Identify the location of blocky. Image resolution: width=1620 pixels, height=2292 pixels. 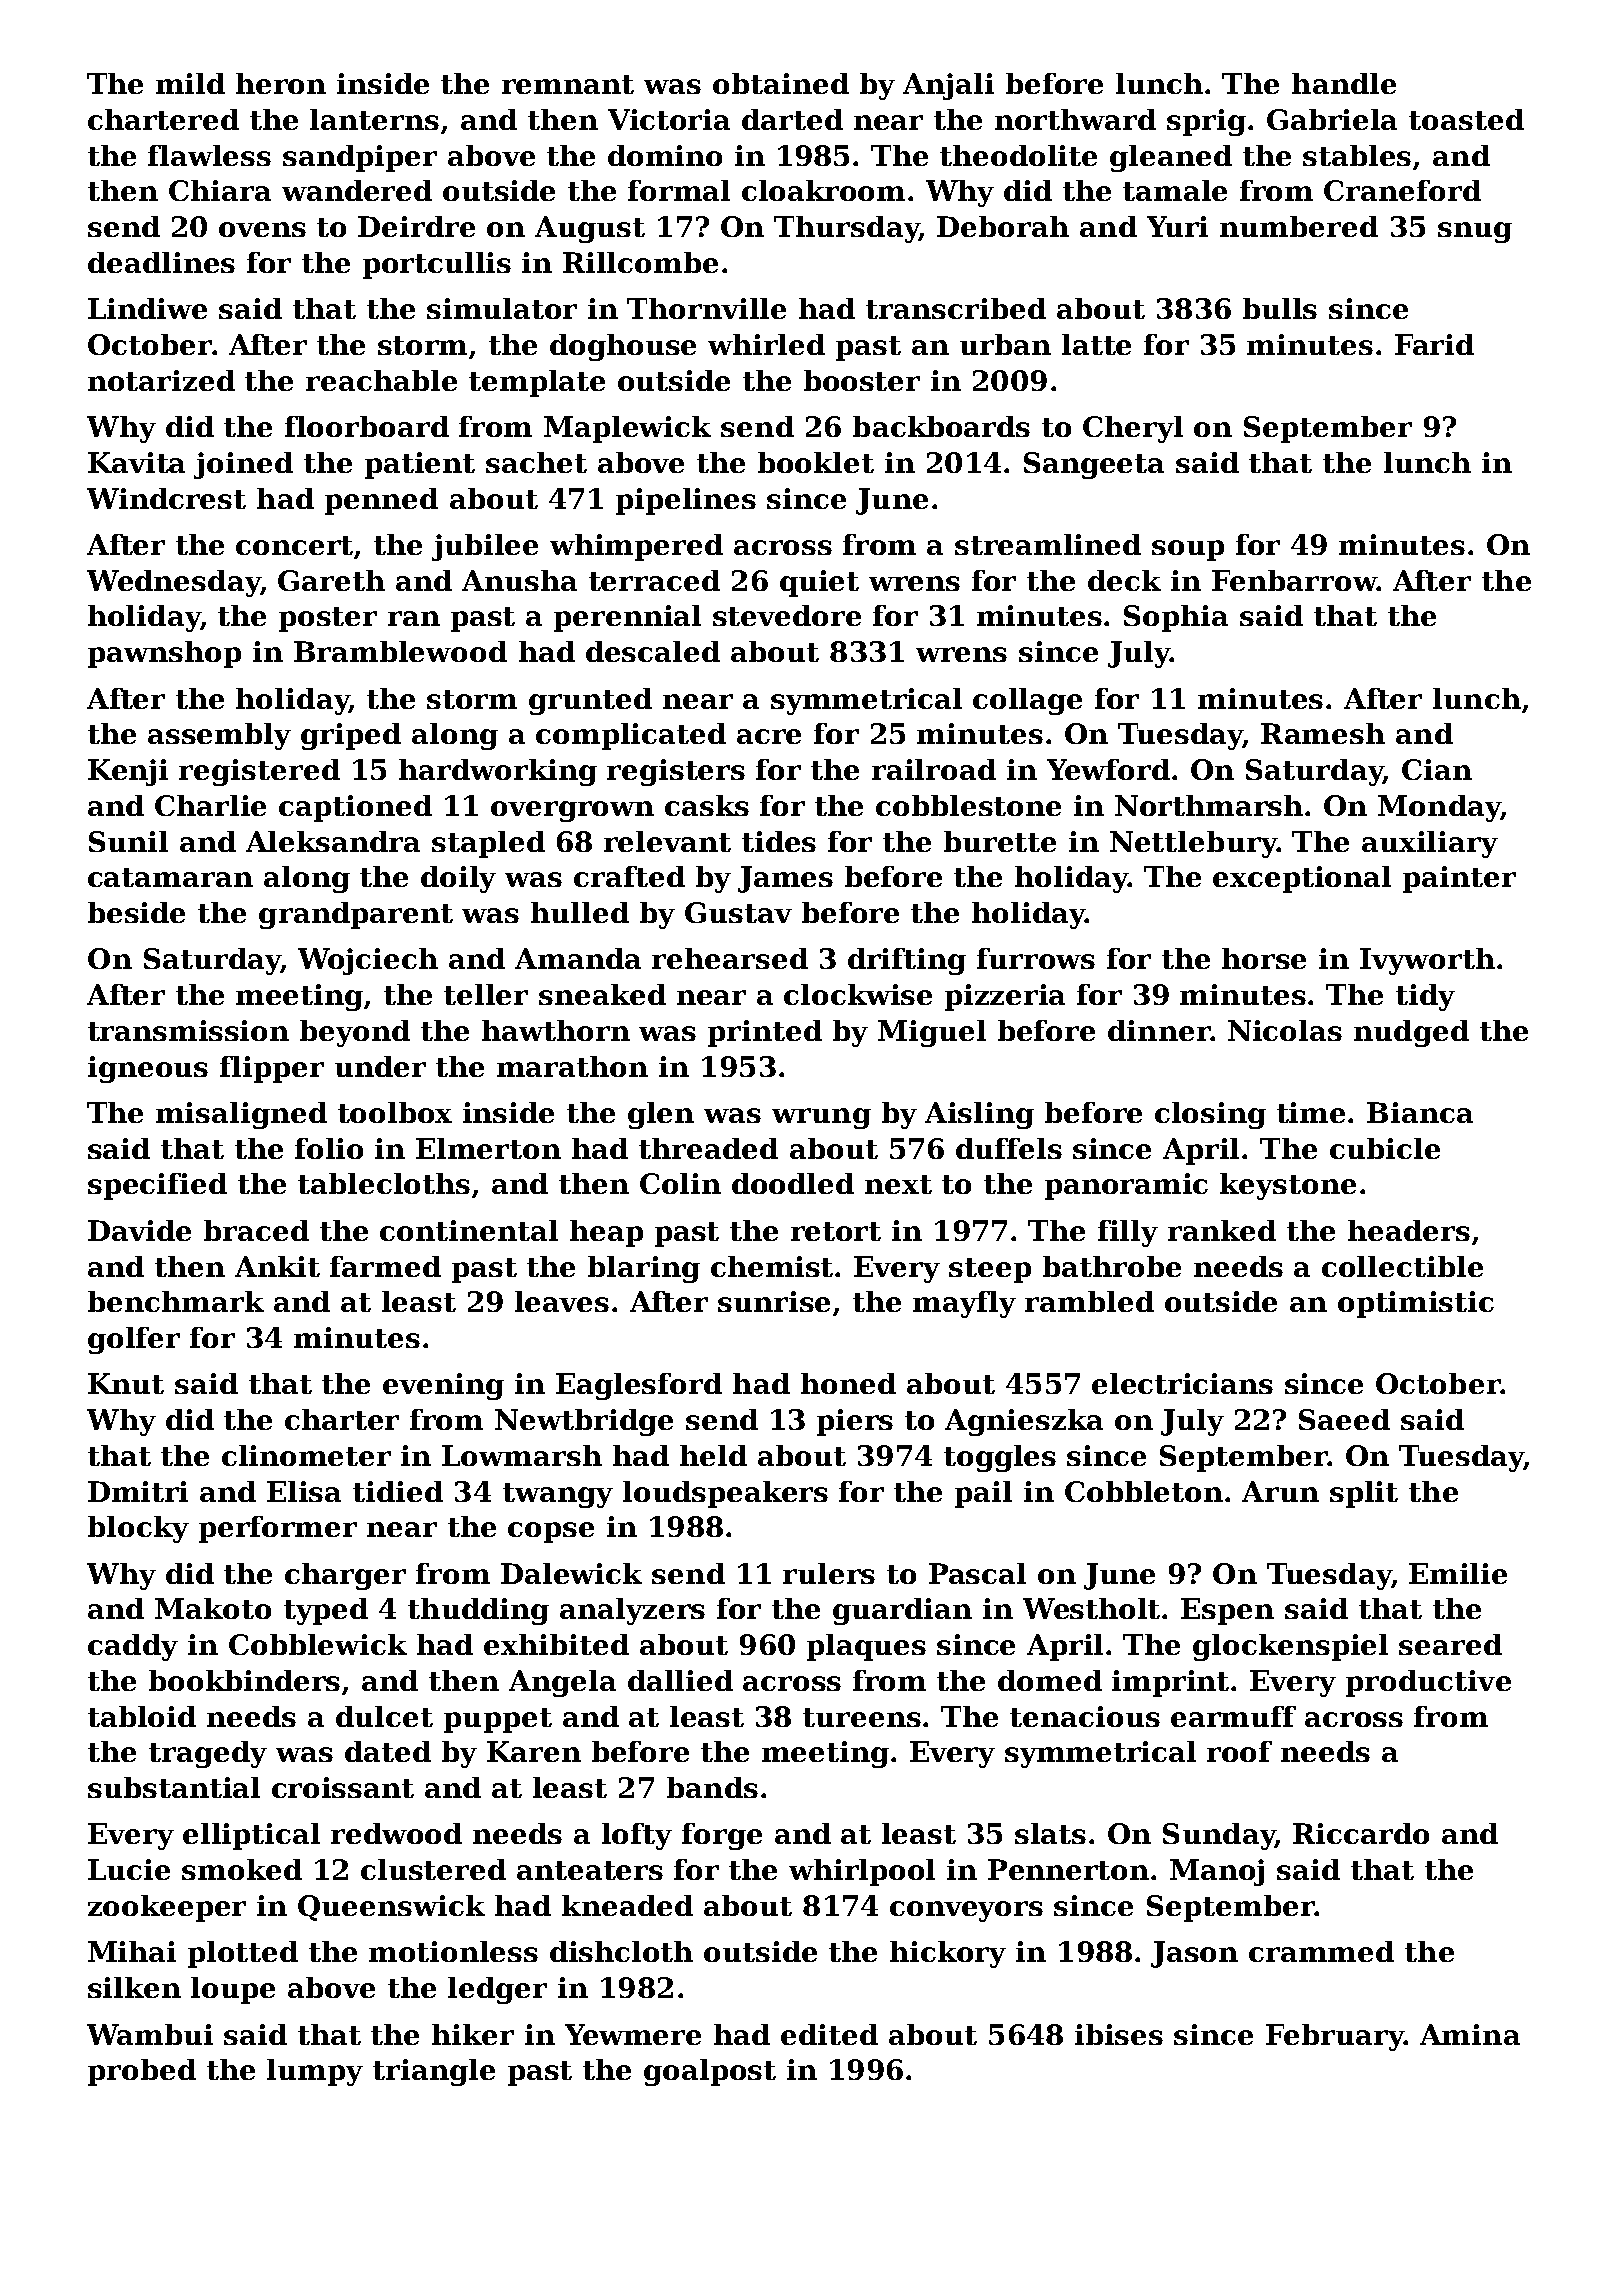
(138, 1529).
